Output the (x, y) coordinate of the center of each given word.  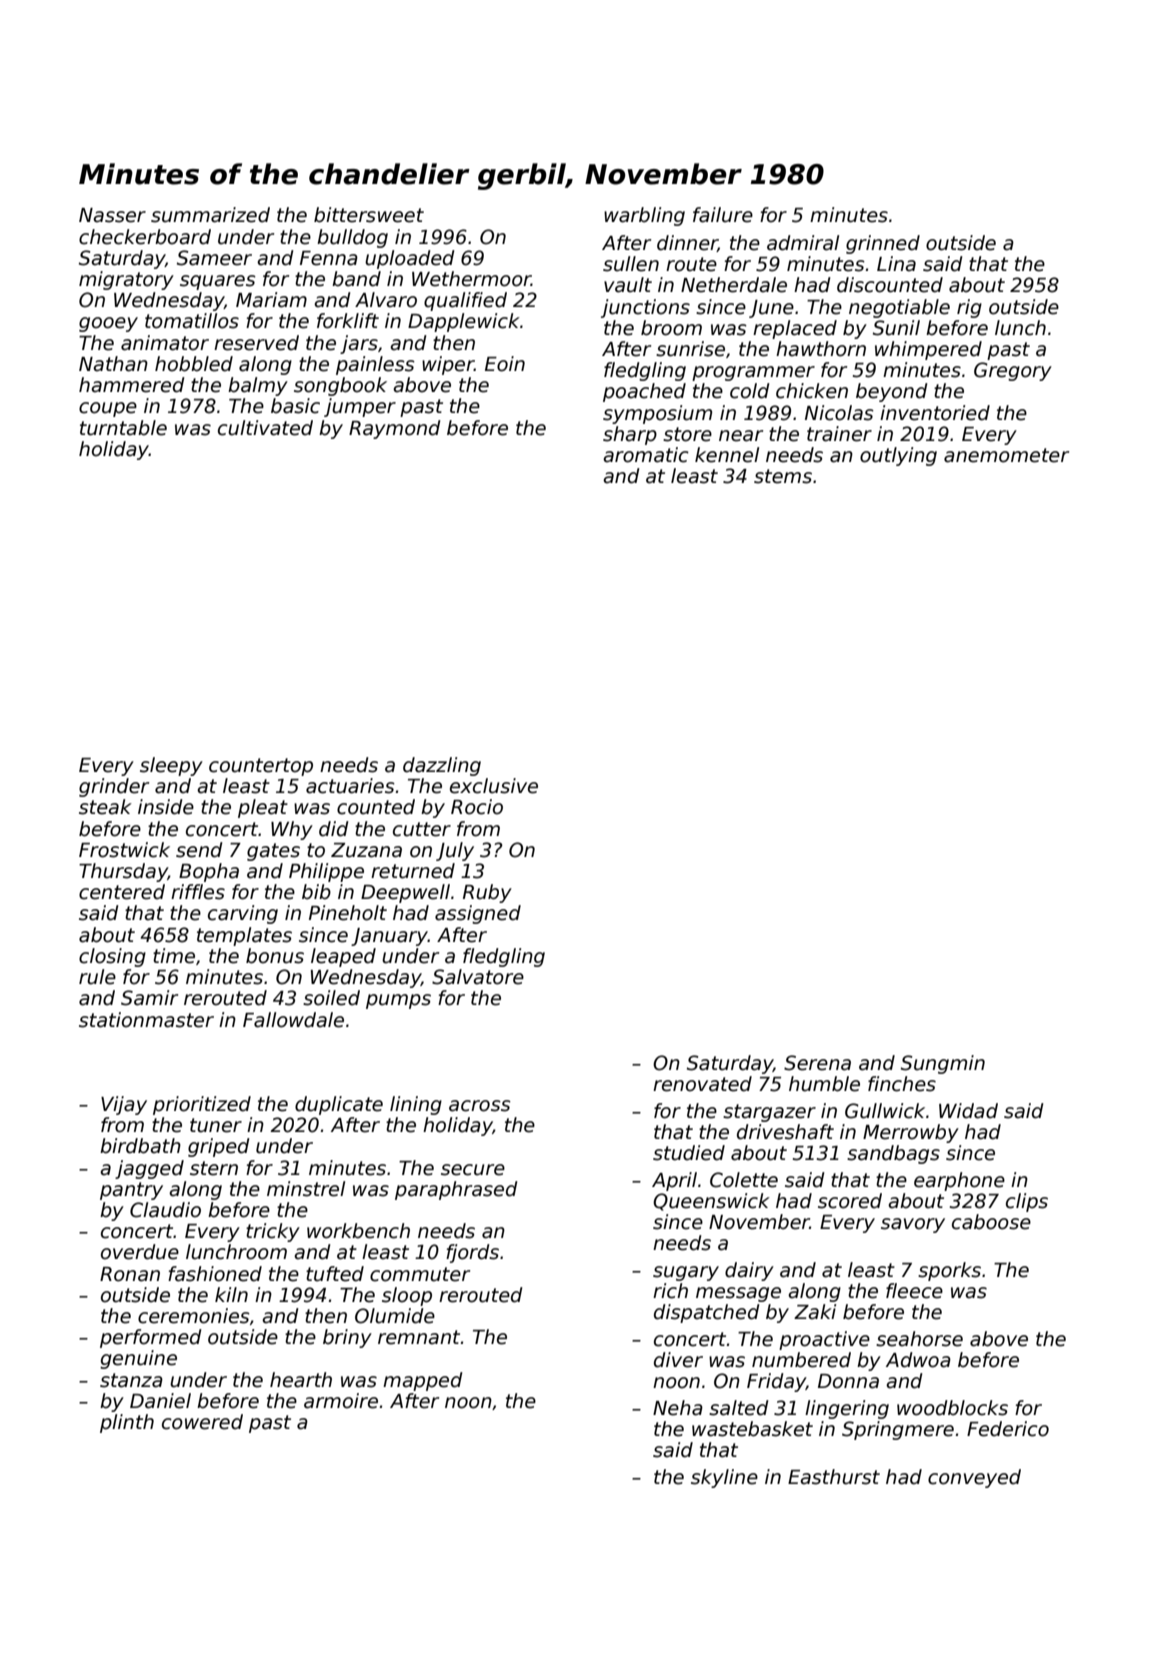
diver (678, 1360)
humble (824, 1084)
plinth (127, 1423)
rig (969, 308)
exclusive (494, 786)
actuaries (350, 786)
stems (783, 476)
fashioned (215, 1274)
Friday (776, 1382)
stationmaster (146, 1020)
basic (295, 406)
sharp (630, 435)
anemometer (1006, 455)
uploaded (410, 259)
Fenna (329, 258)
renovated (702, 1084)
